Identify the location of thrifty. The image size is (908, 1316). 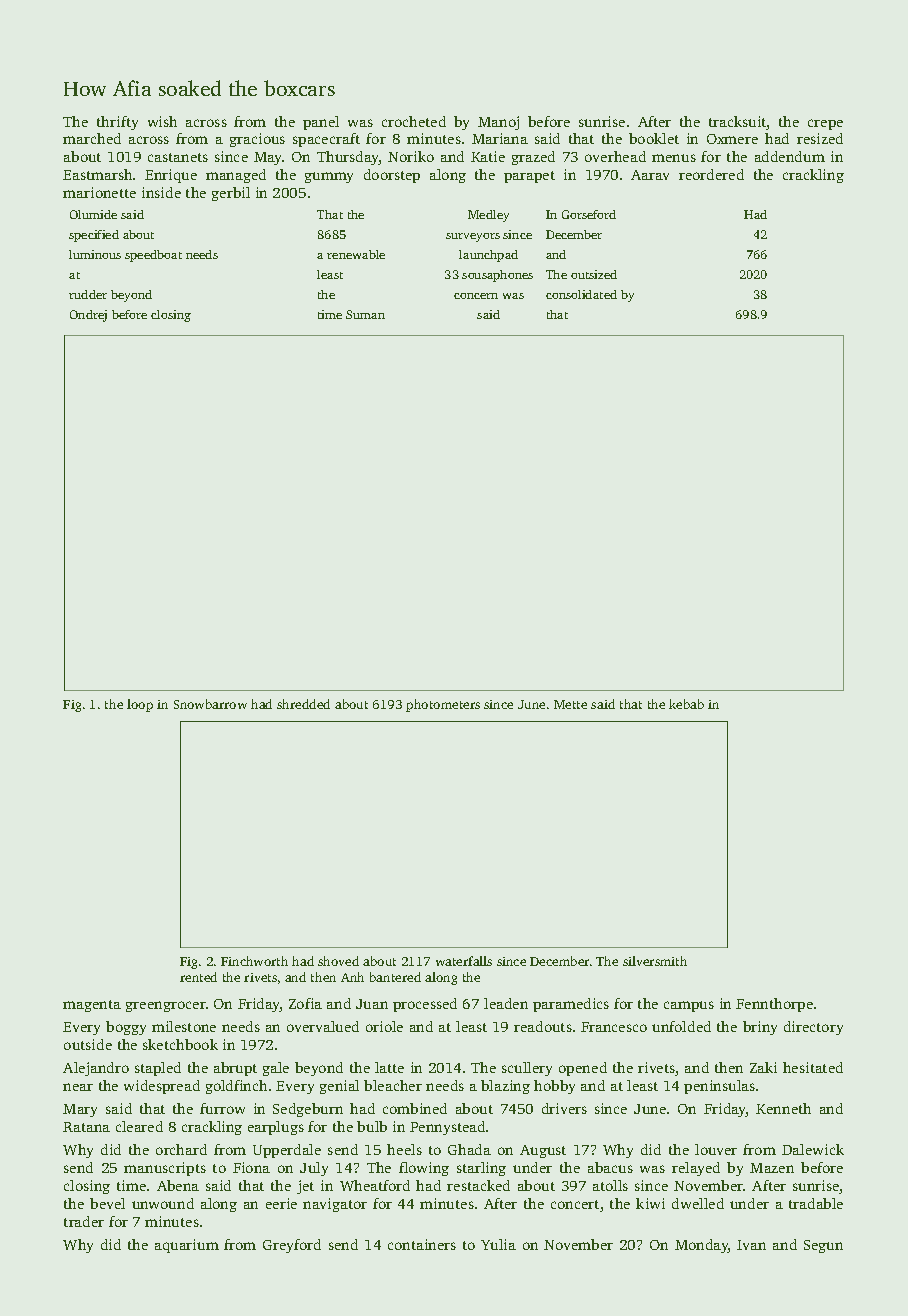
(117, 123).
